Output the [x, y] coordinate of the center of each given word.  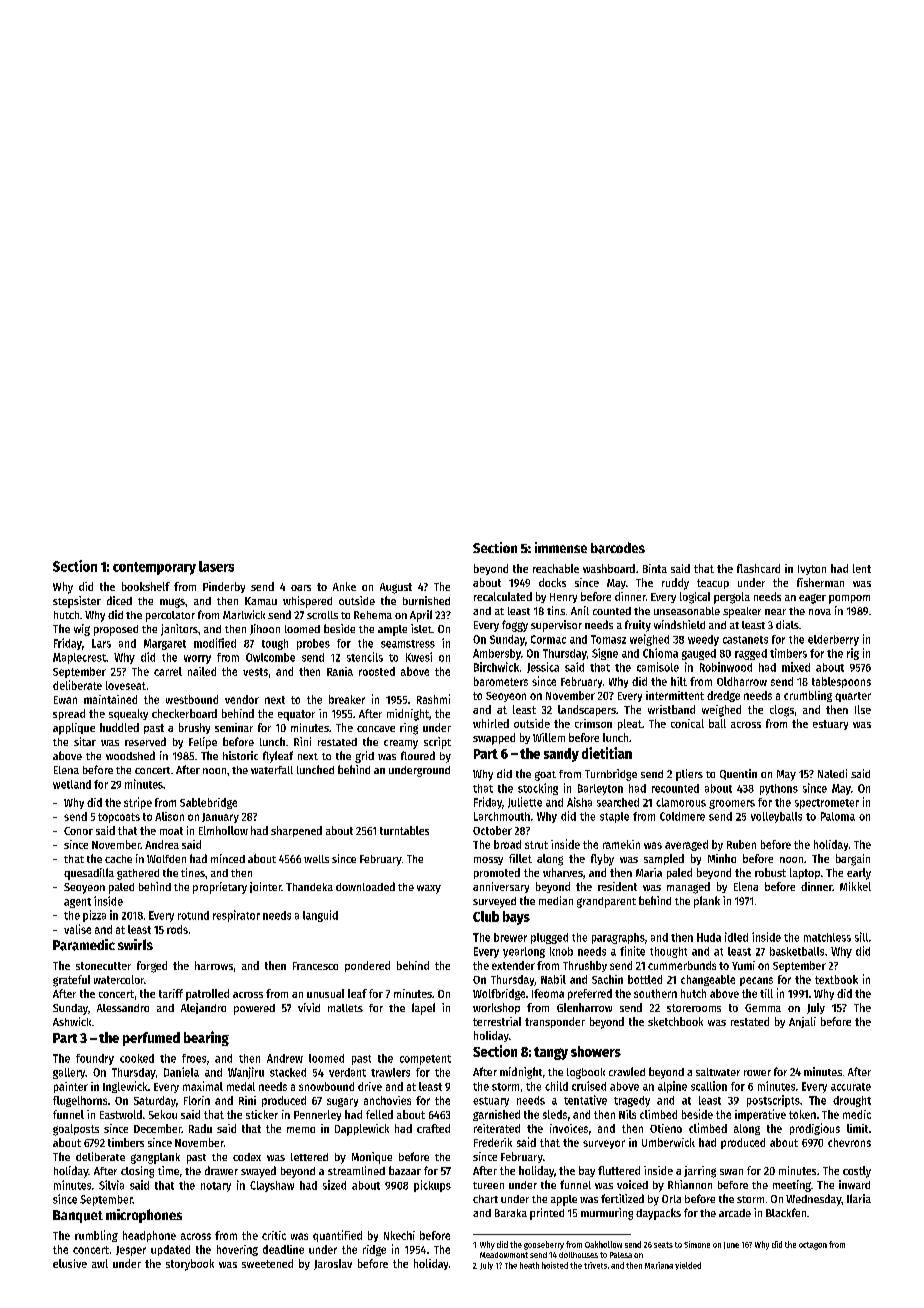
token [802, 1114]
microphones [144, 1216]
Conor [78, 831]
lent [862, 568]
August [396, 588]
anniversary [501, 887]
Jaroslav [333, 1264]
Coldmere [682, 816]
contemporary [154, 568]
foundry [95, 1059]
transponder [555, 1022]
